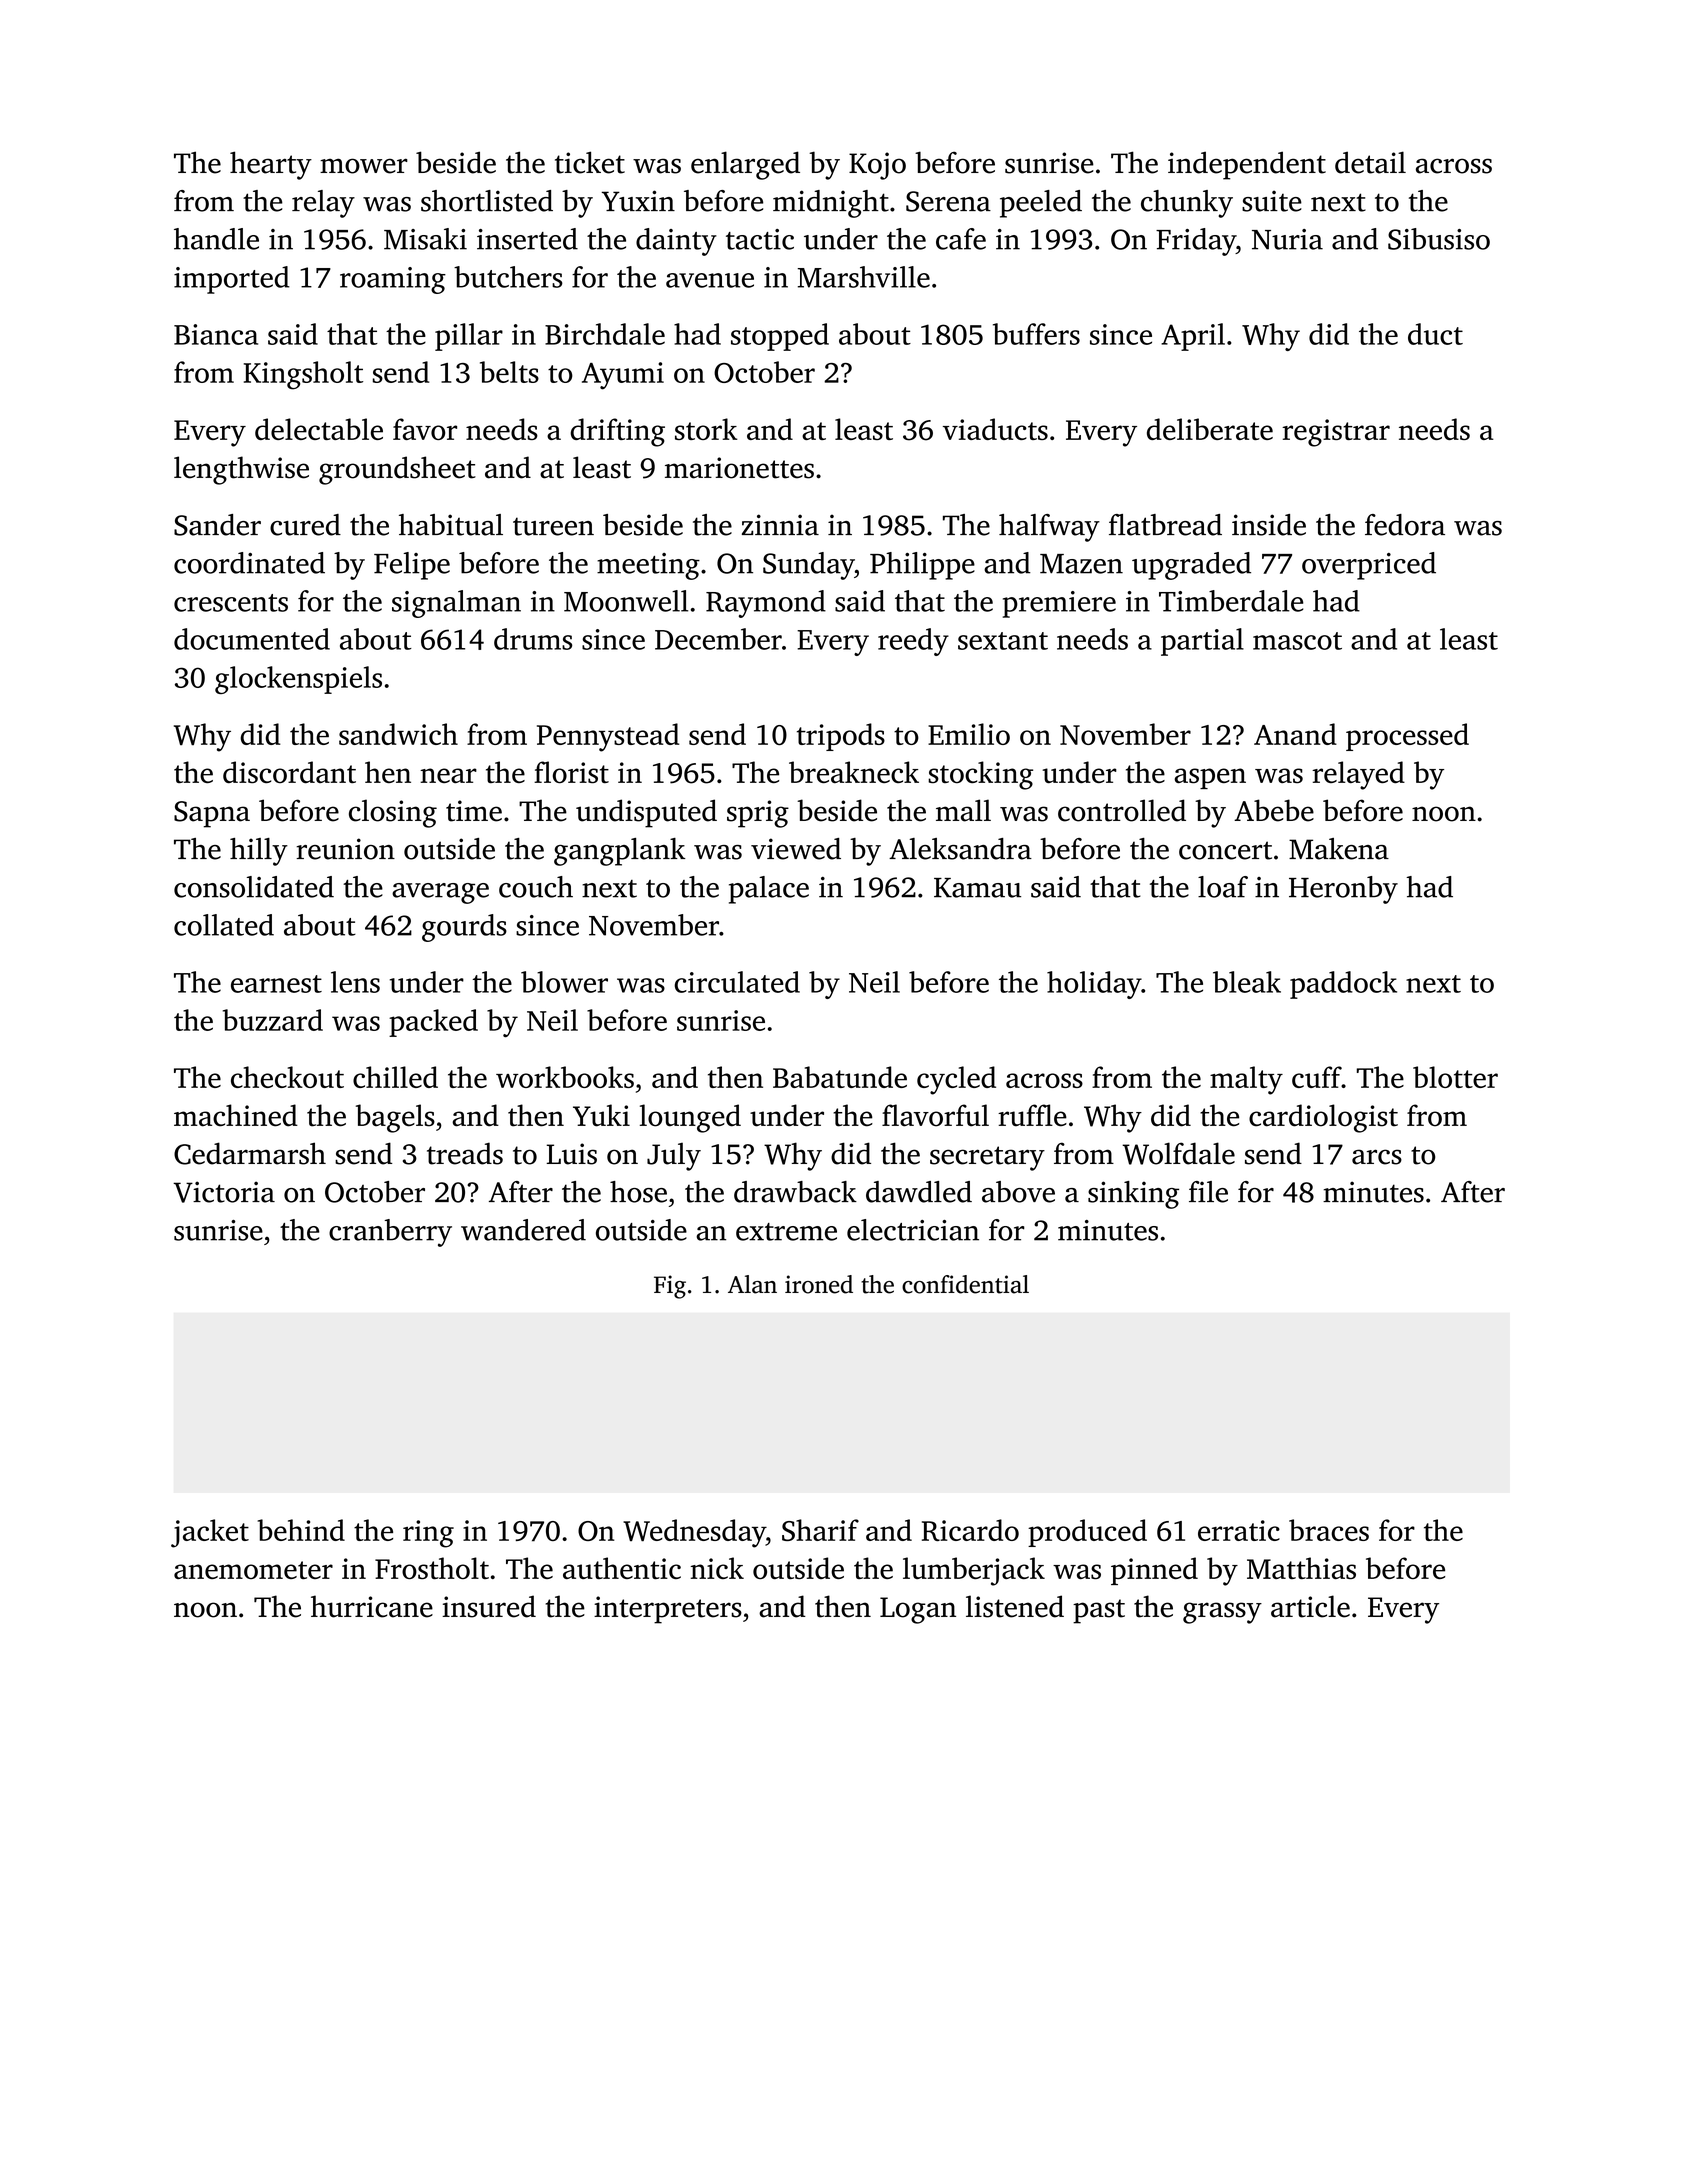 This screenshot has width=1683, height=2178. What do you see at coordinates (717, 1568) in the screenshot?
I see `nick` at bounding box center [717, 1568].
